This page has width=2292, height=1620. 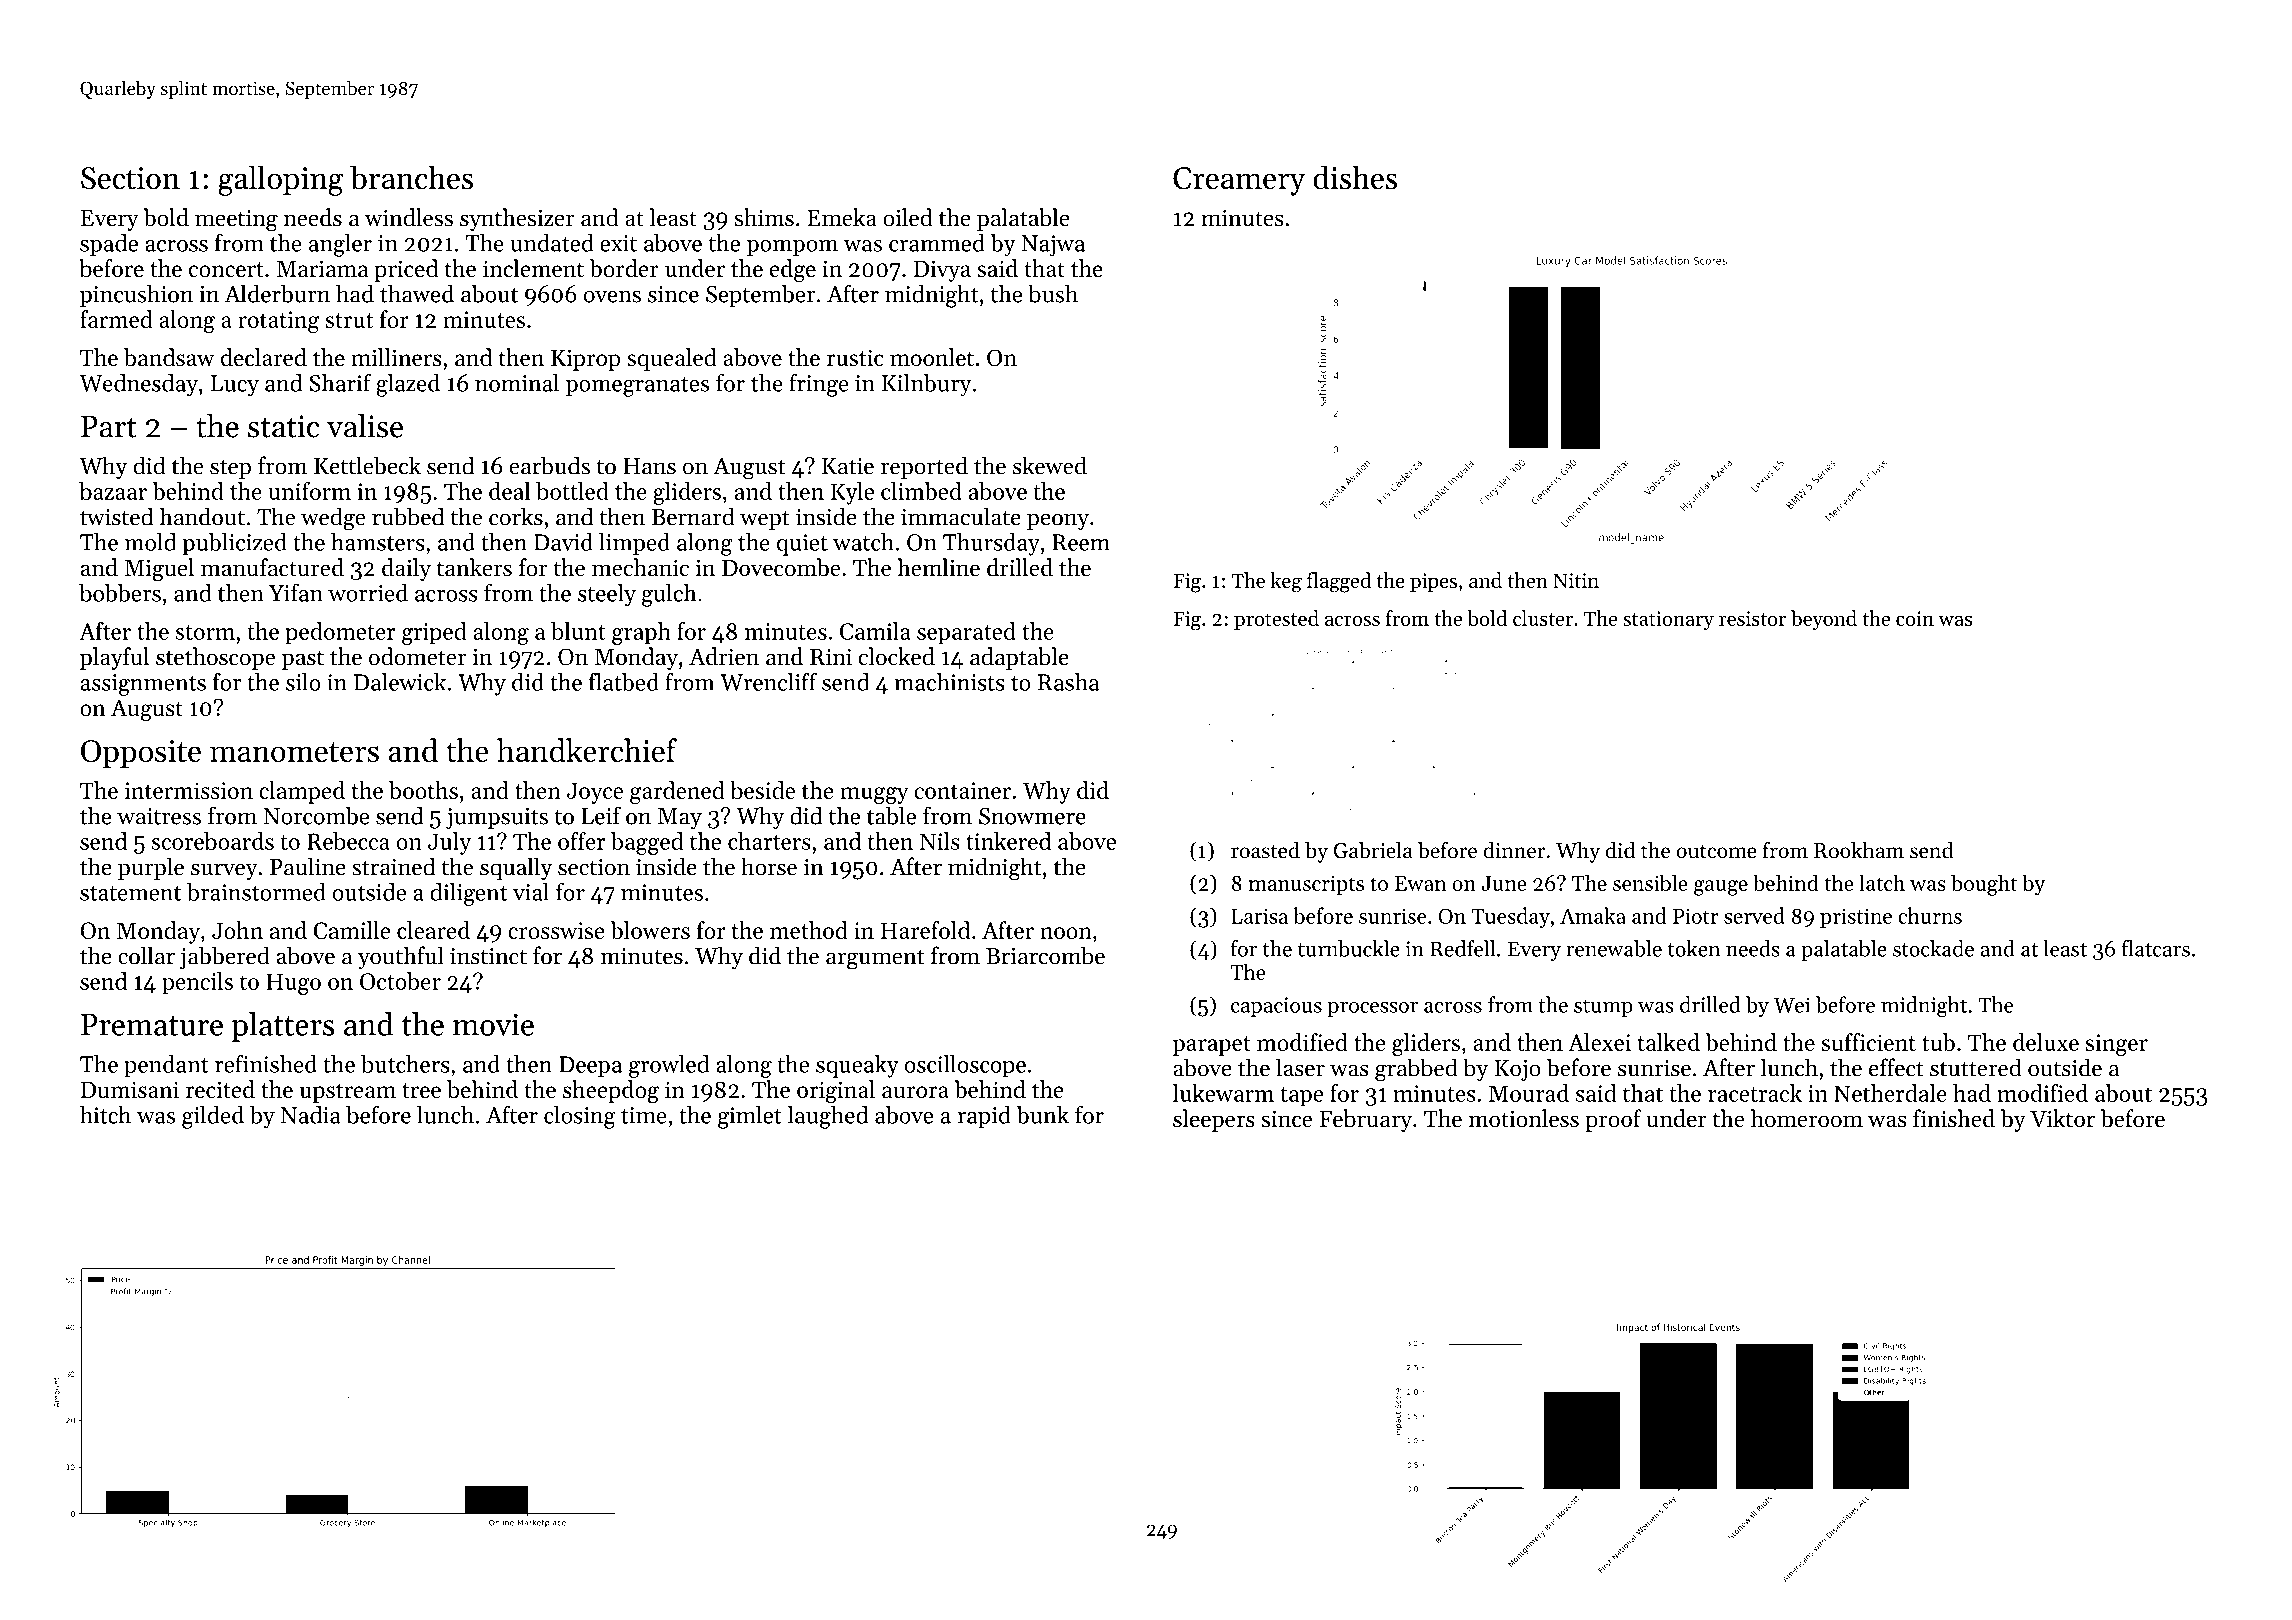 I want to click on motionless, so click(x=1524, y=1118).
